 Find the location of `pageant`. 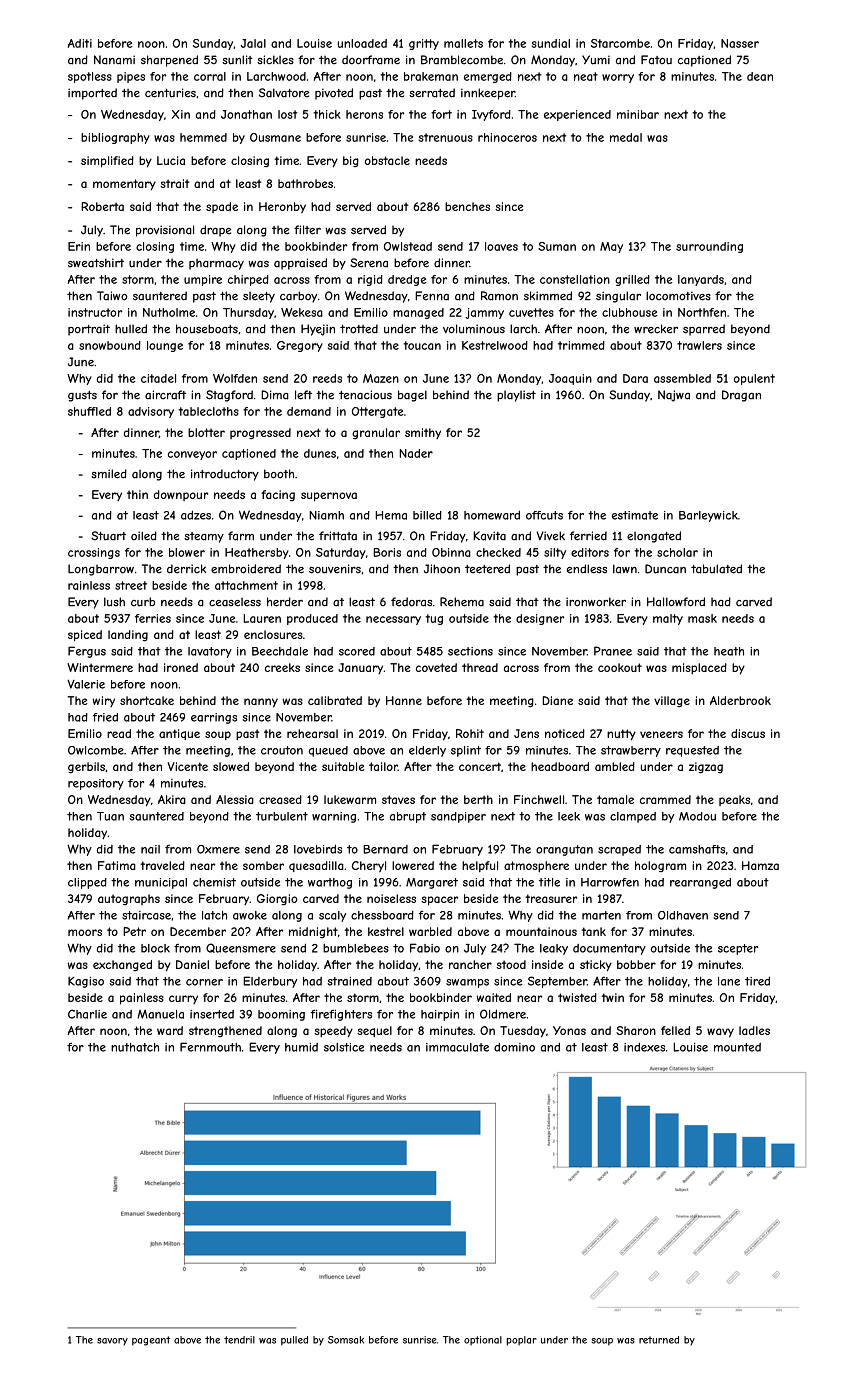

pageant is located at coordinates (151, 1341).
